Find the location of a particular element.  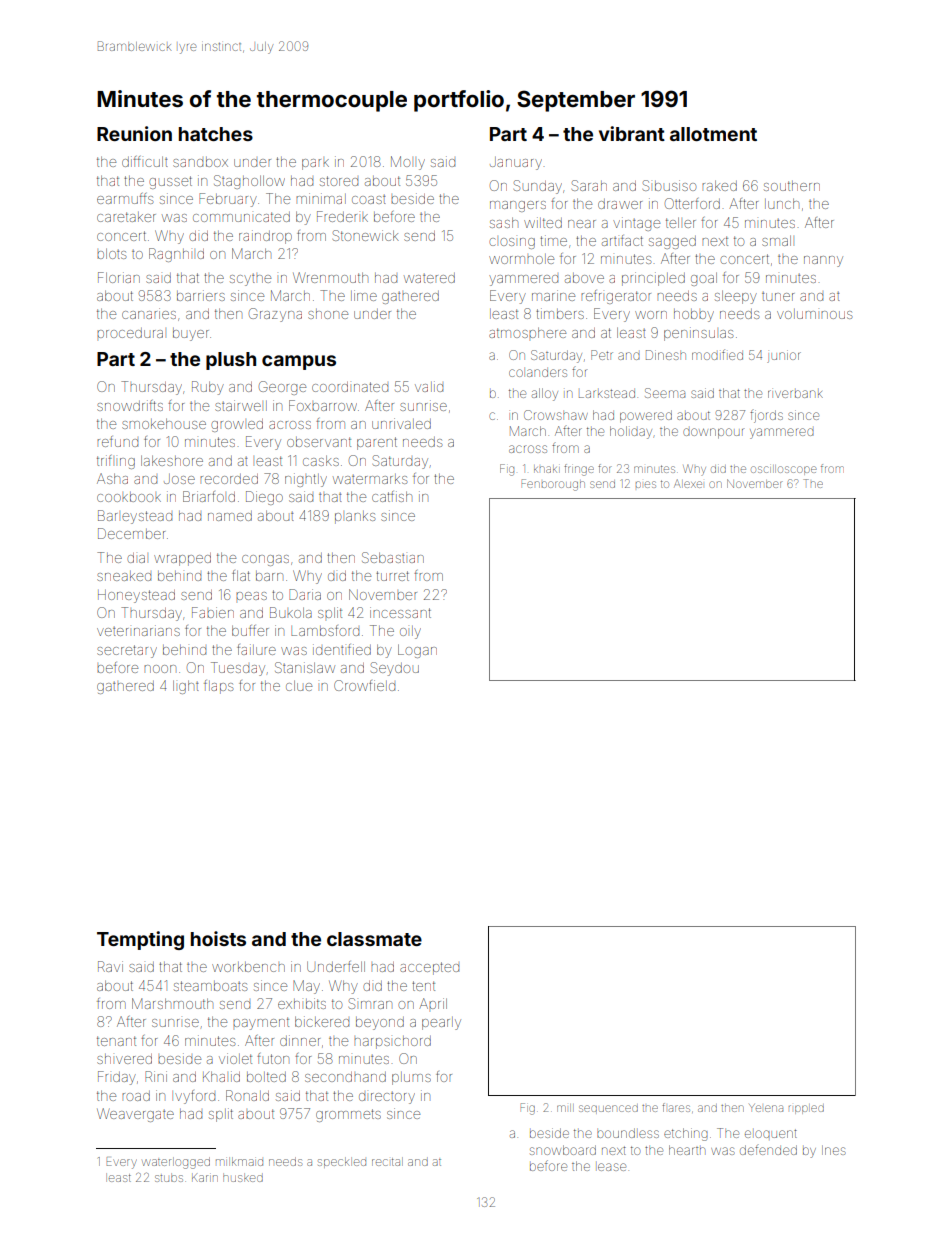

Sebastian is located at coordinates (393, 557).
